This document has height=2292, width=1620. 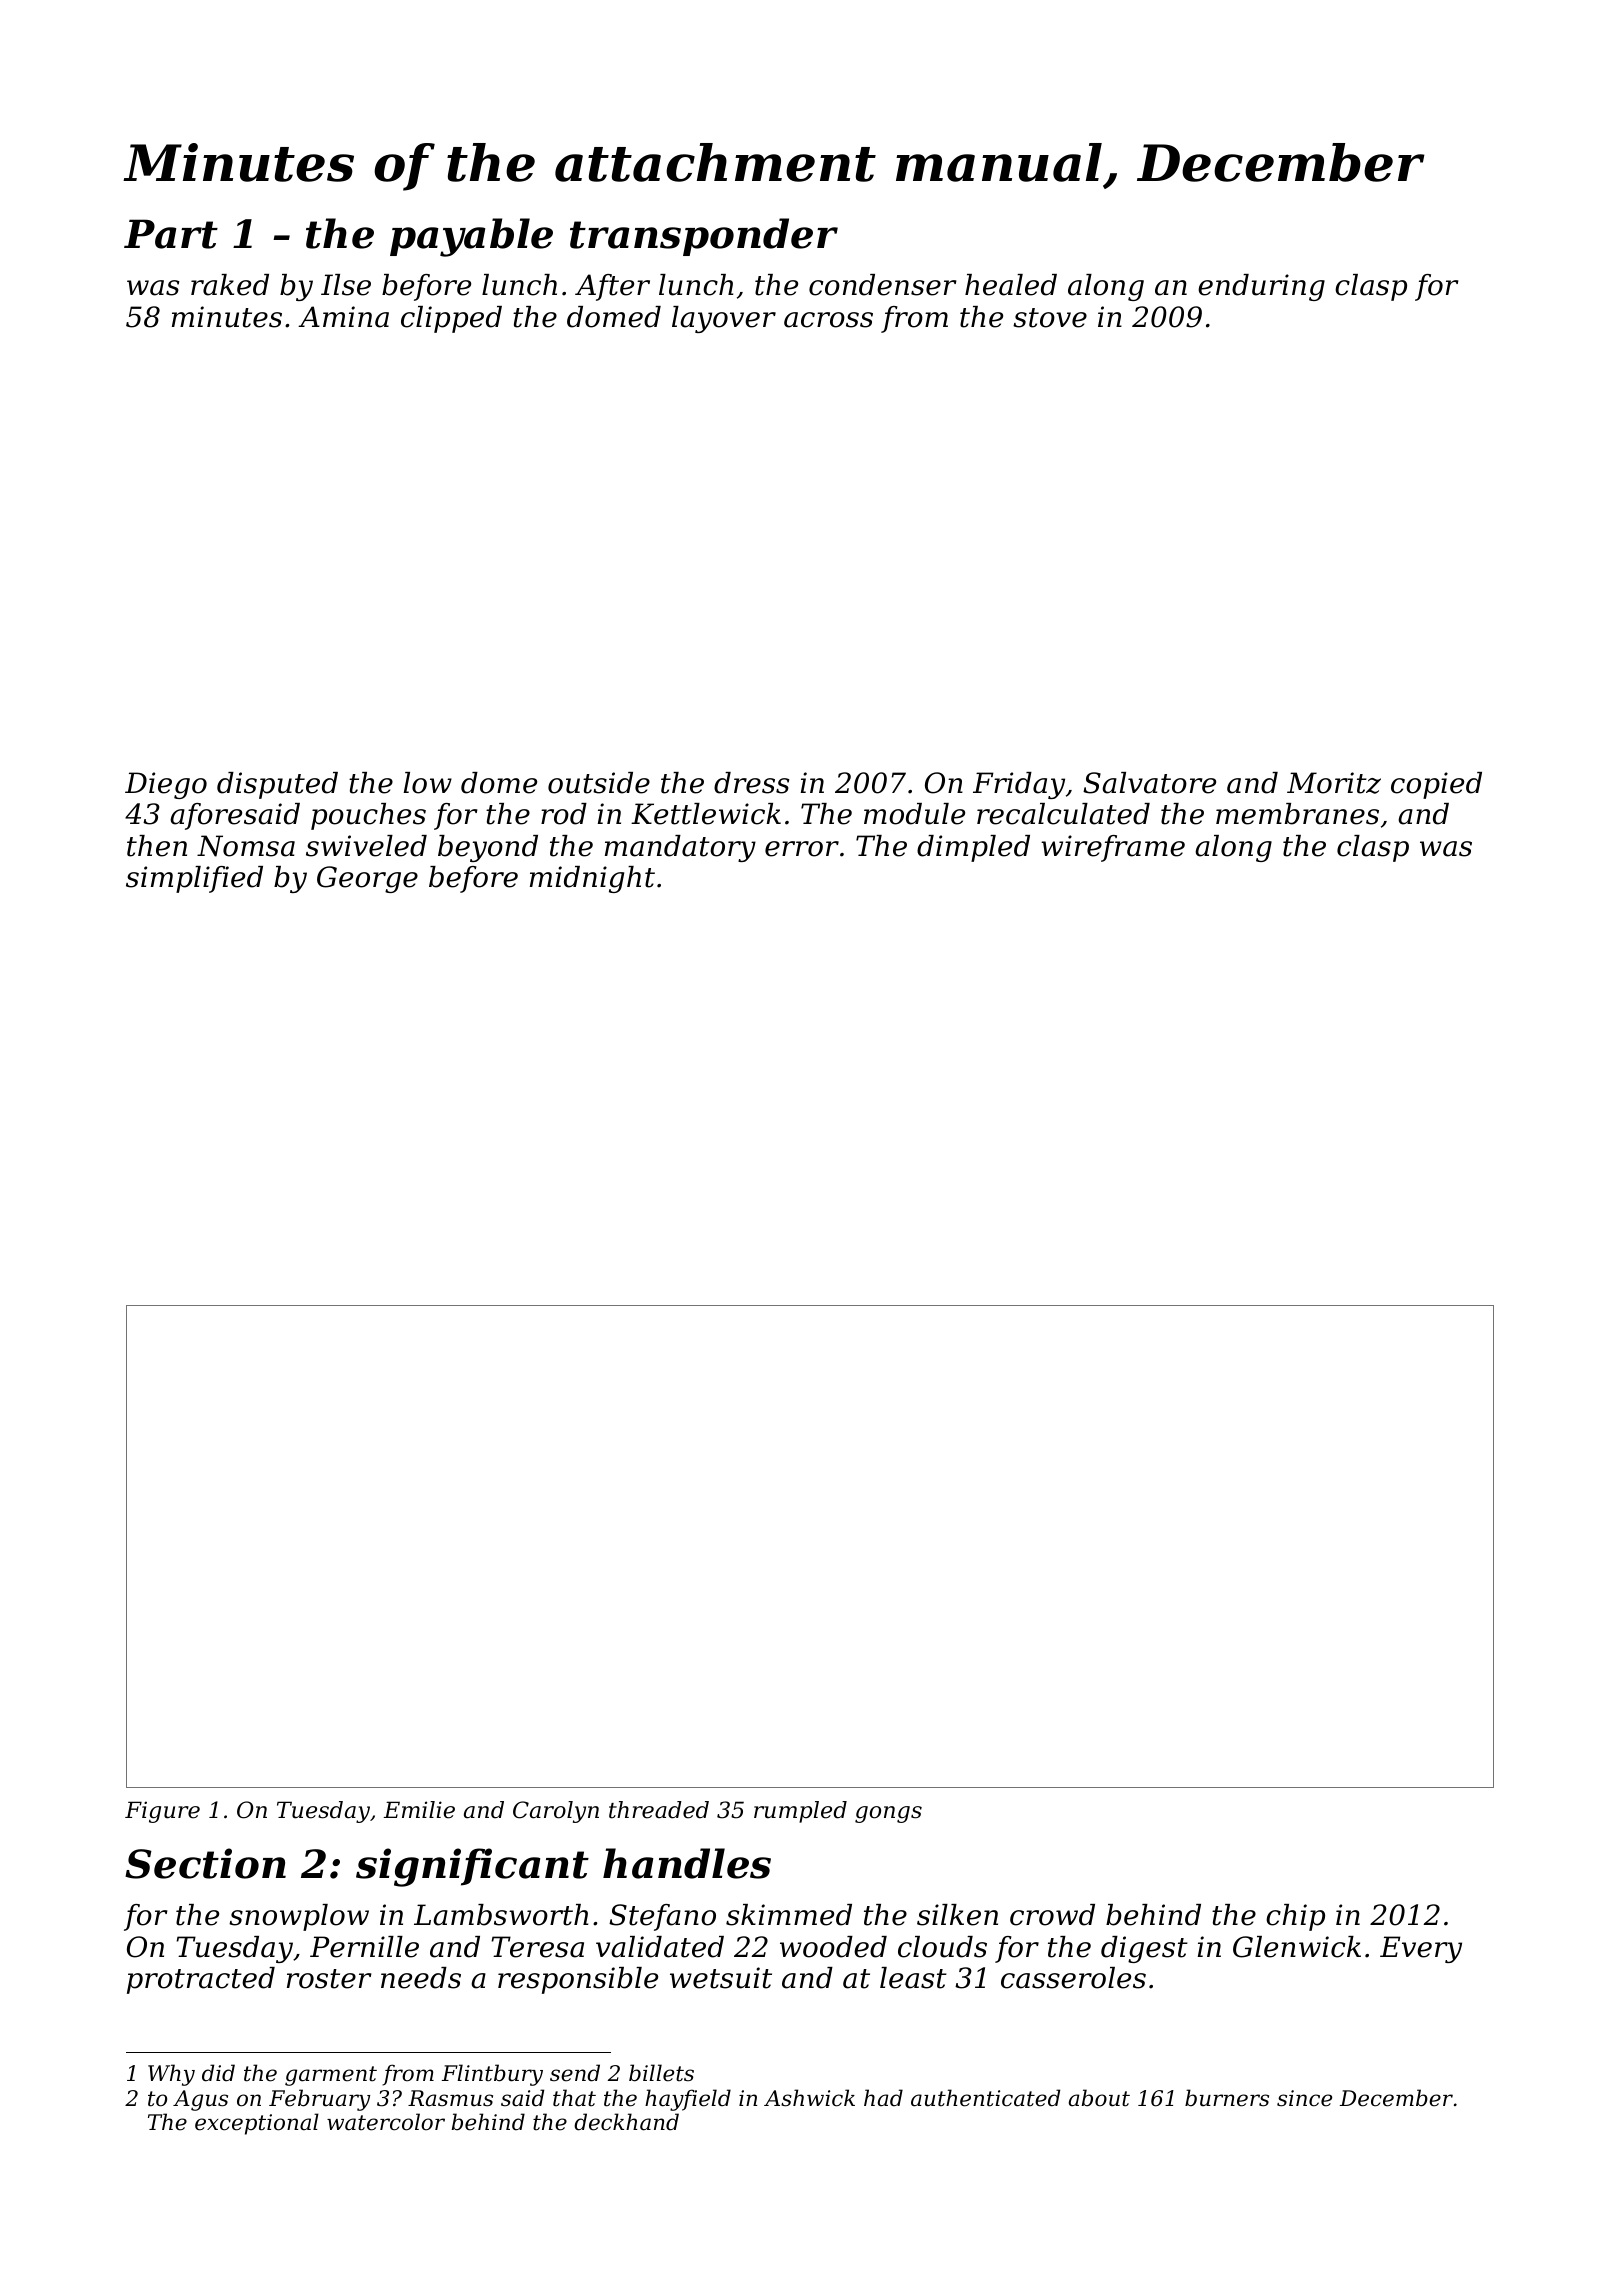 What do you see at coordinates (346, 285) in the document?
I see `Ilse` at bounding box center [346, 285].
